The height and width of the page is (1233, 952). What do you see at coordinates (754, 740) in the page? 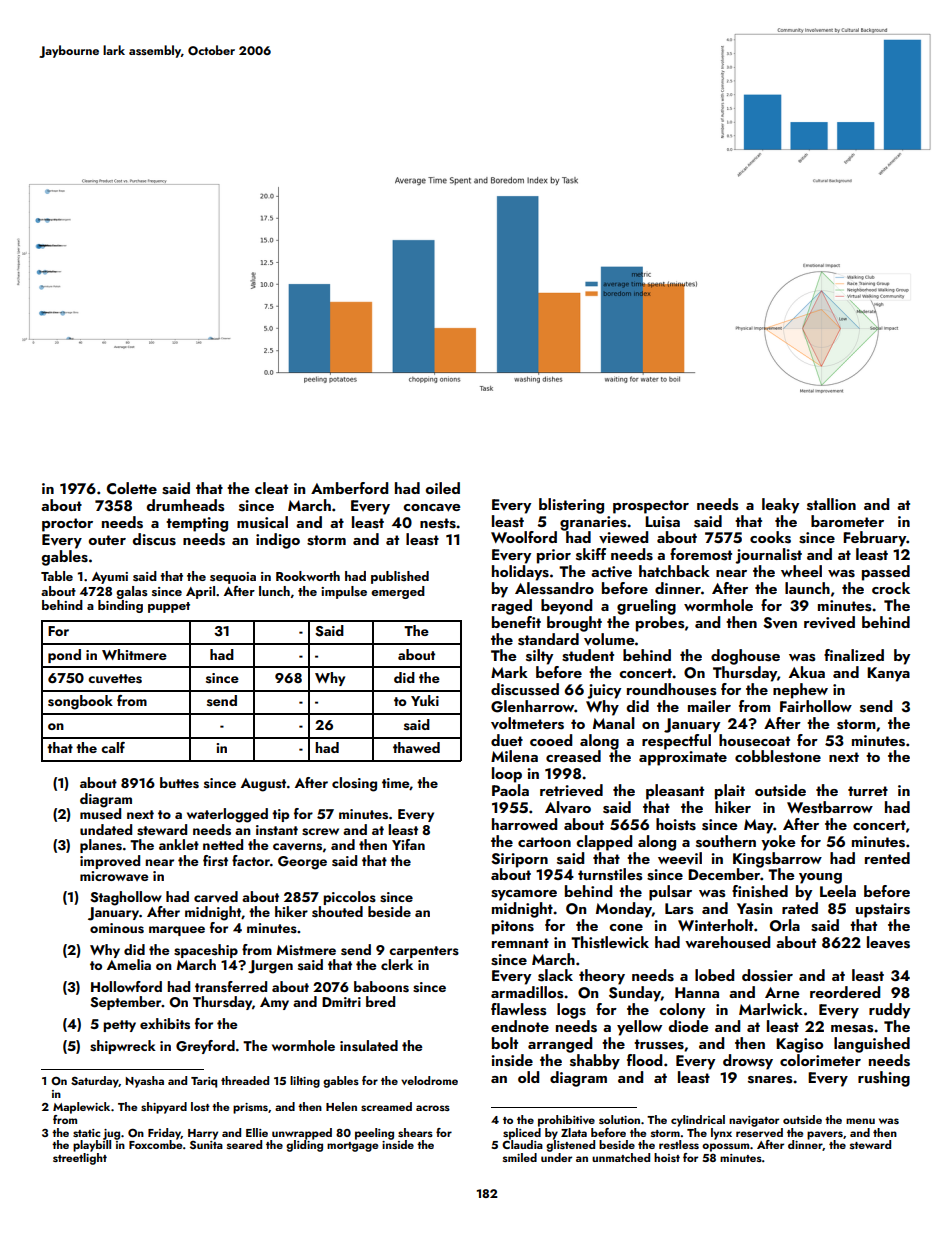
I see `housecoat` at bounding box center [754, 740].
